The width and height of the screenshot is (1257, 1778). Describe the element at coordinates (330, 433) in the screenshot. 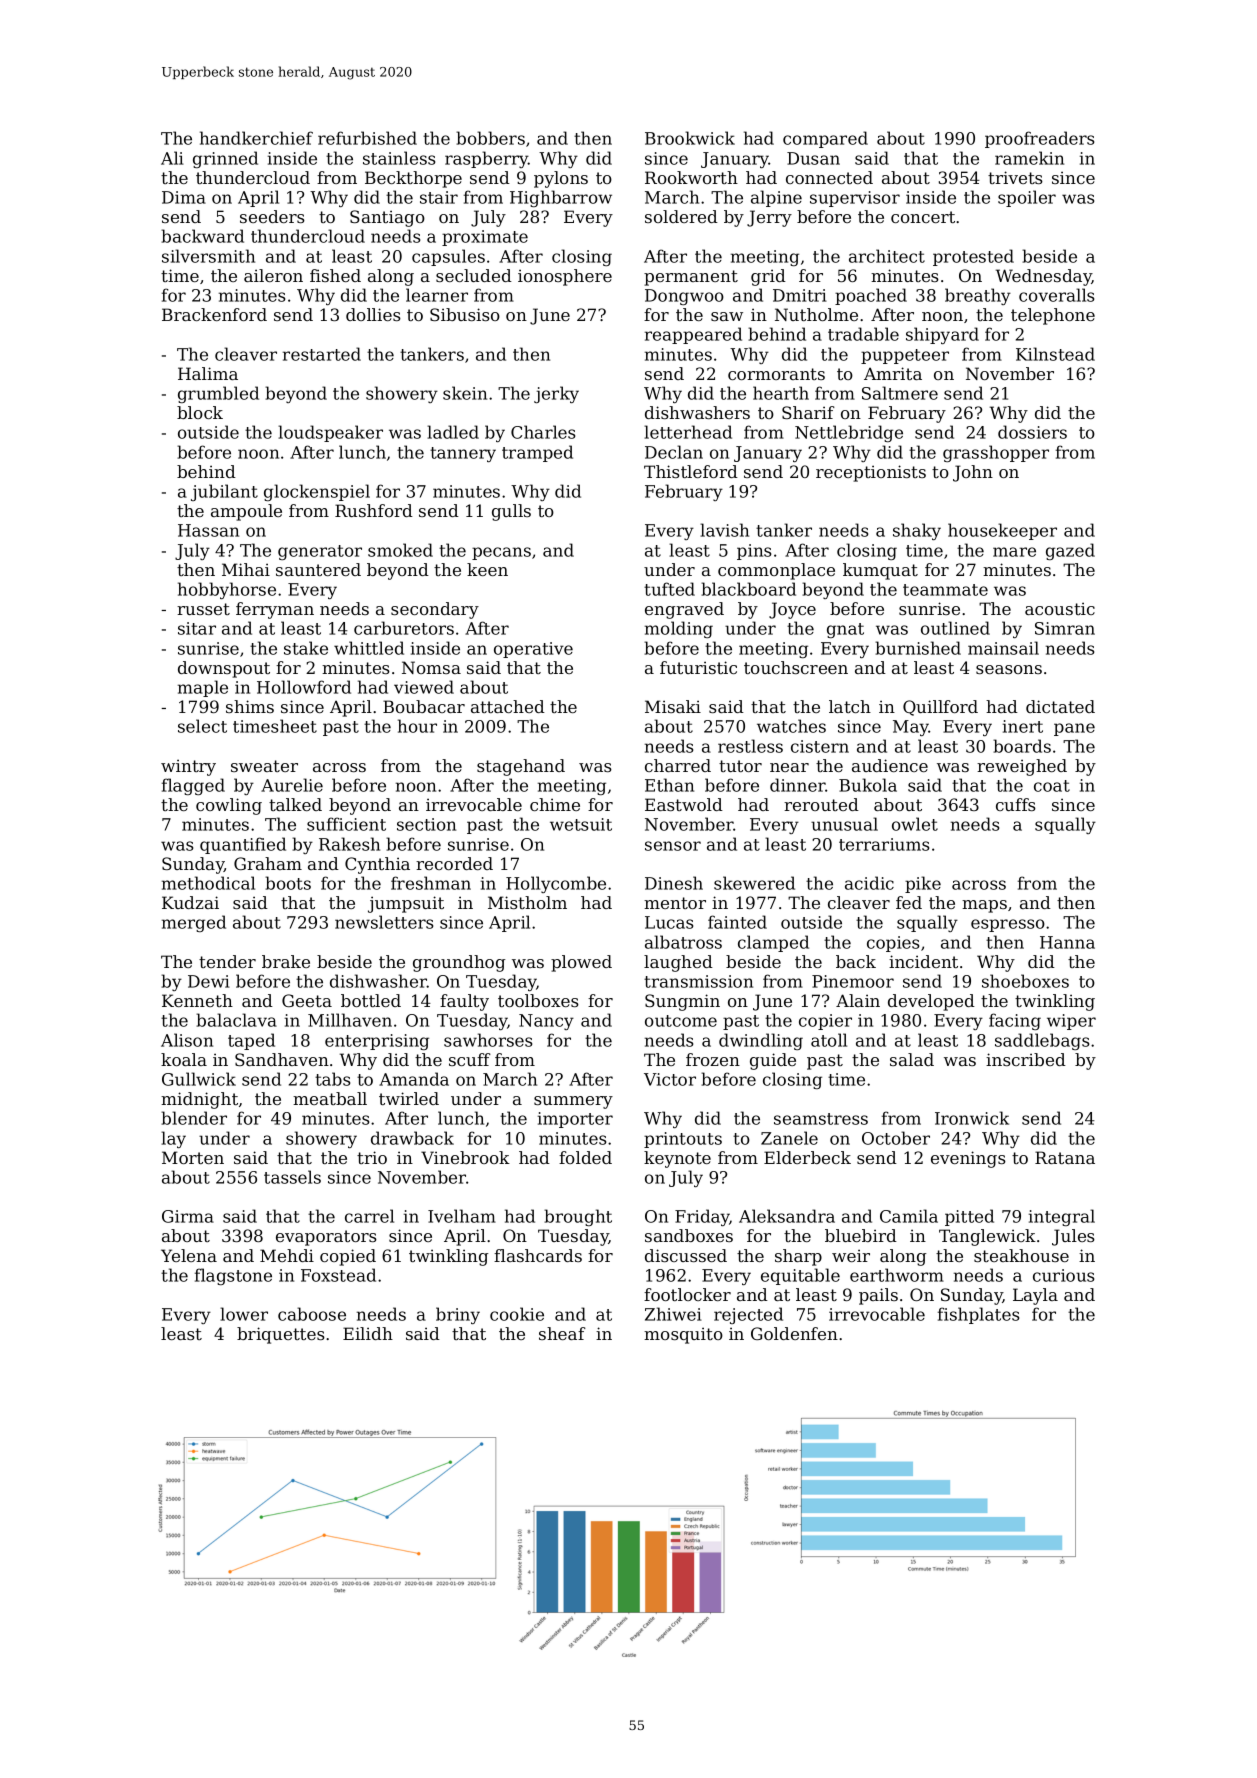

I see `loudspeaker` at that location.
